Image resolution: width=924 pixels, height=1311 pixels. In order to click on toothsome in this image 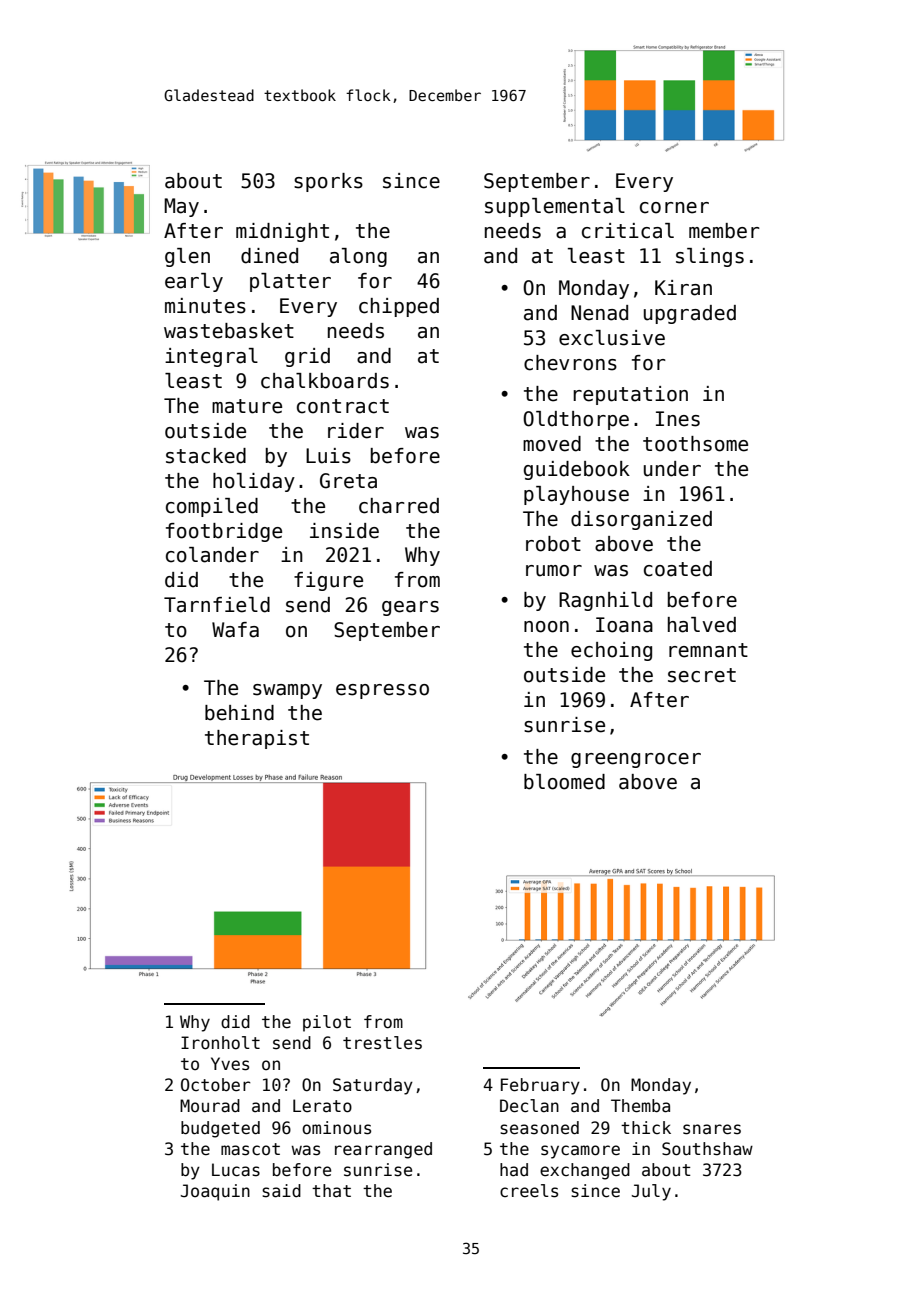, I will do `click(695, 444)`.
